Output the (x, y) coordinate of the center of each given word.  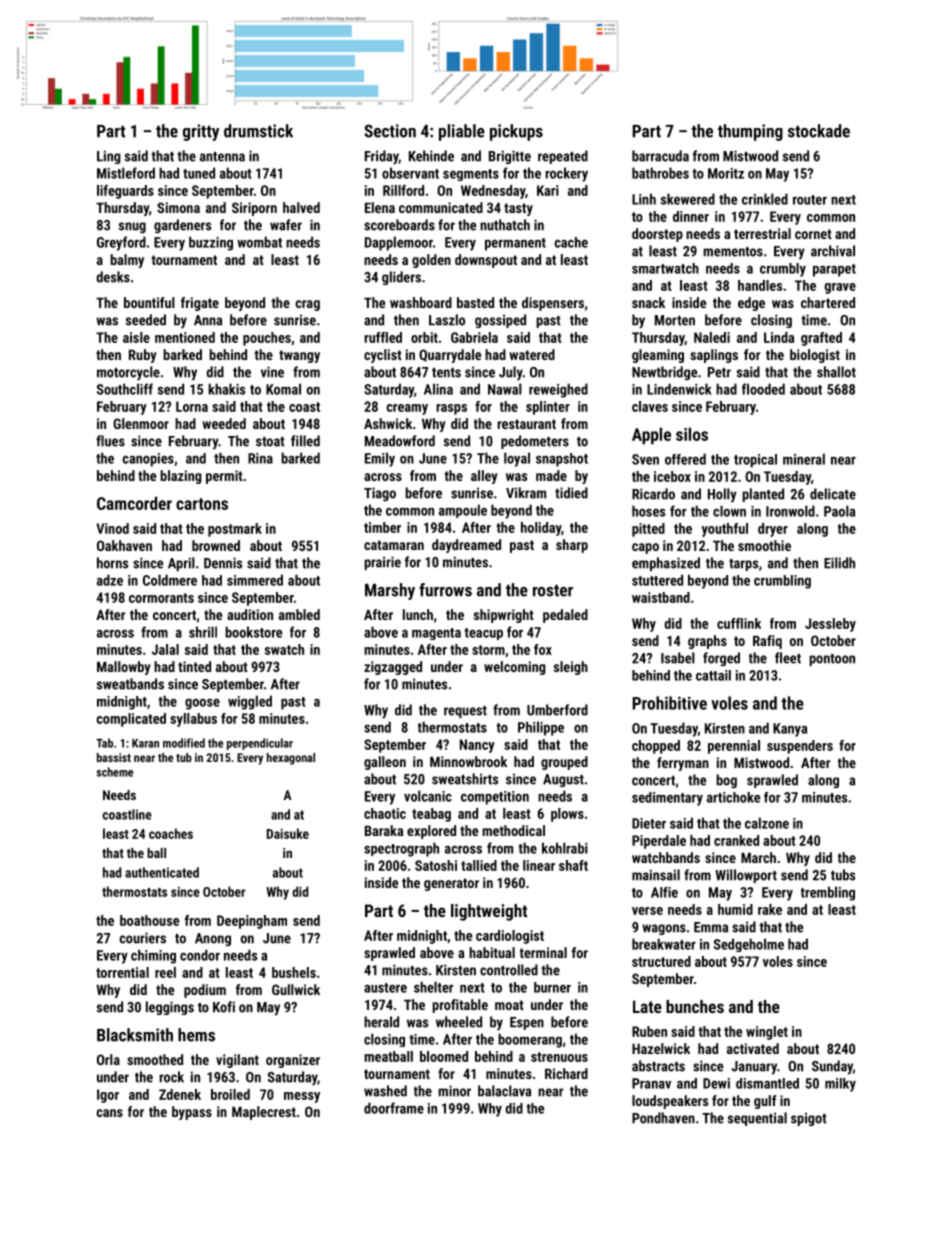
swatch (284, 649)
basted (475, 302)
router (810, 200)
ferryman (683, 764)
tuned (199, 173)
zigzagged (393, 668)
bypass (192, 1113)
